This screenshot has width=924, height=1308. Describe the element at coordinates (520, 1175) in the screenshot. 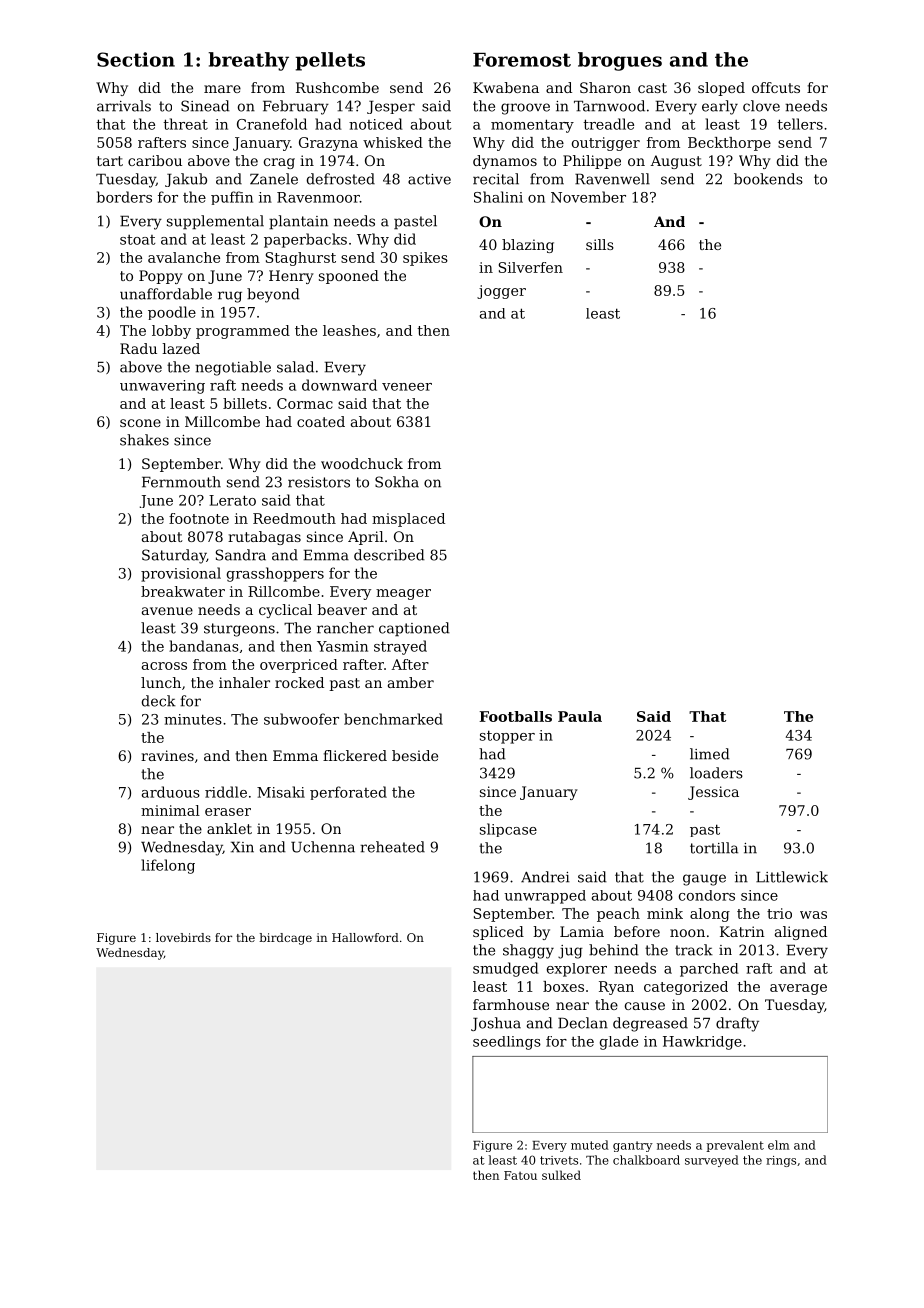

I see `Fatou` at that location.
